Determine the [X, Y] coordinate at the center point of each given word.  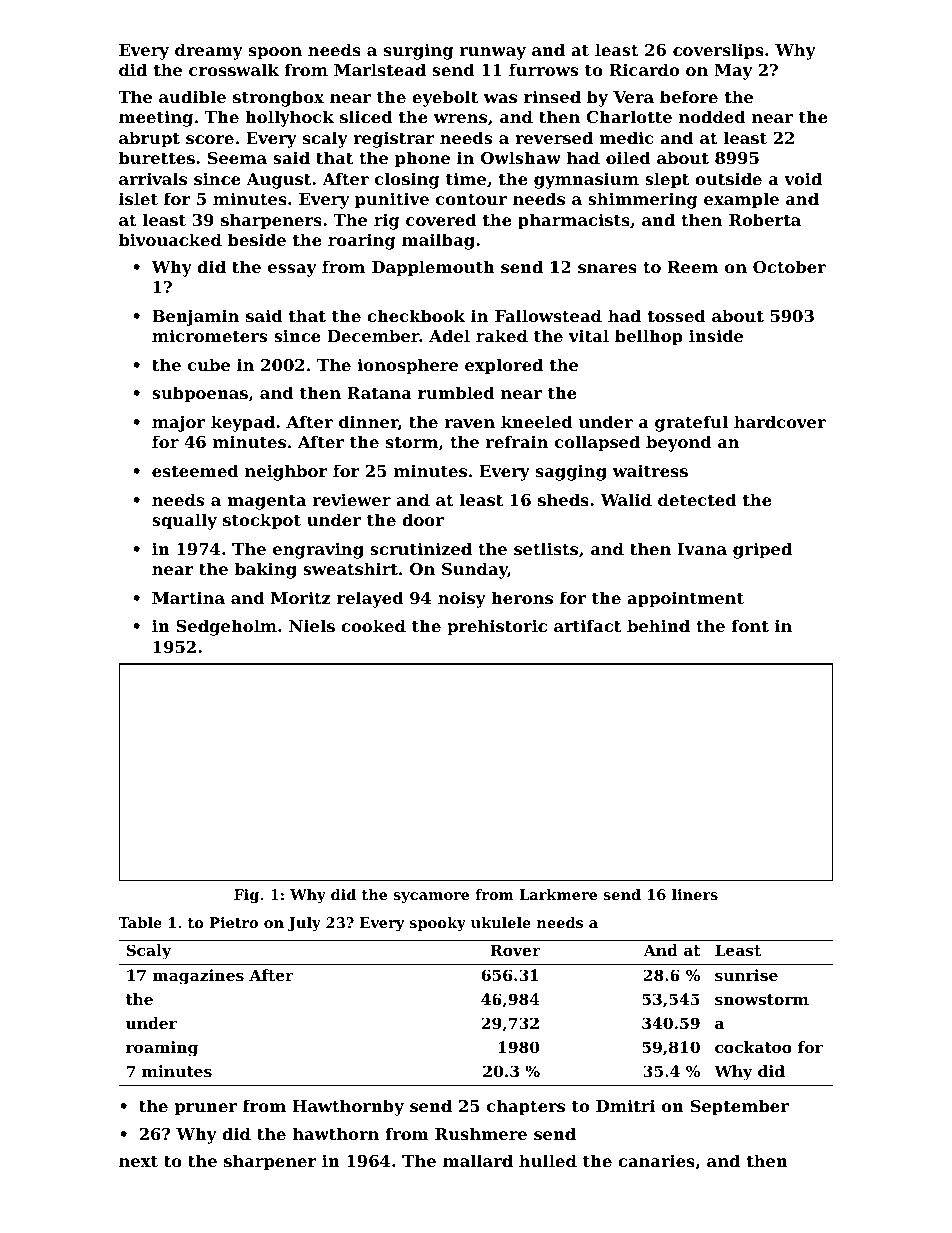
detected [697, 499]
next [138, 1161]
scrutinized [421, 548]
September [740, 1107]
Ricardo [644, 69]
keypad [243, 423]
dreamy [209, 51]
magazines [198, 977]
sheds [563, 499]
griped [762, 550]
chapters [526, 1107]
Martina [188, 597]
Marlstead [380, 69]
